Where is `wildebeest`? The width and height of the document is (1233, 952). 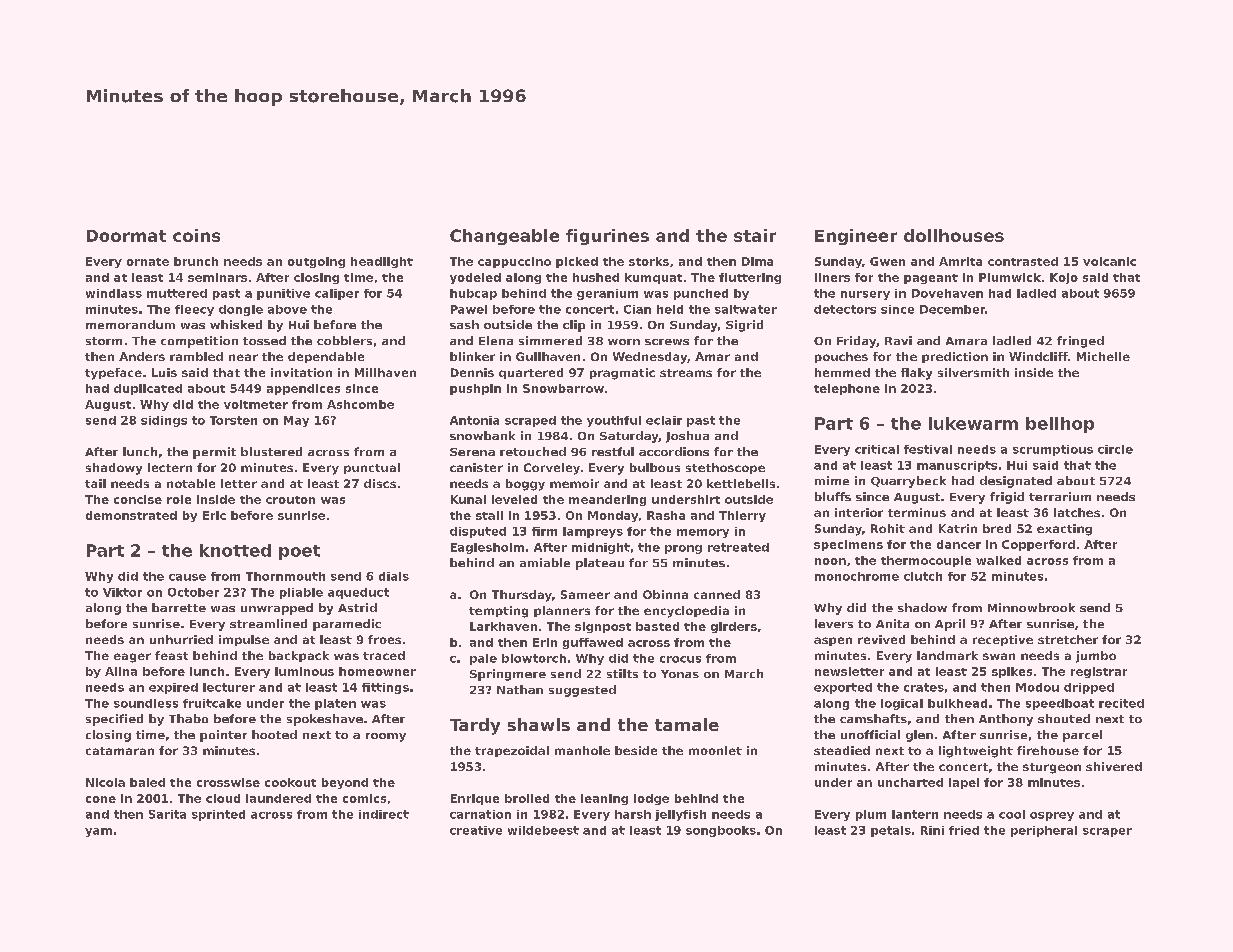
wildebeest is located at coordinates (543, 830).
